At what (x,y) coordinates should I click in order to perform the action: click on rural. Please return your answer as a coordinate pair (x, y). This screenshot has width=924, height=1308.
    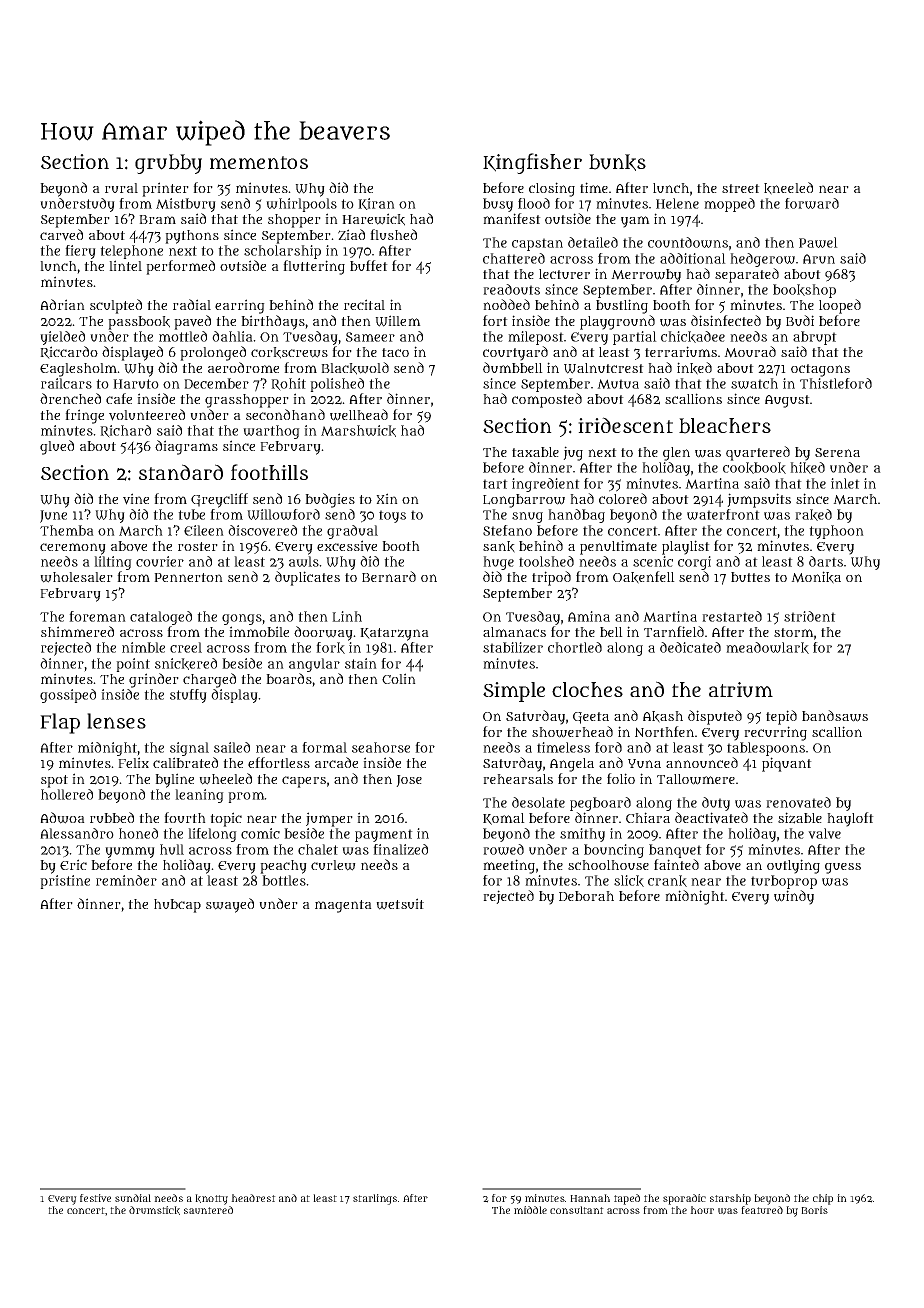
    Looking at the image, I should click on (121, 188).
